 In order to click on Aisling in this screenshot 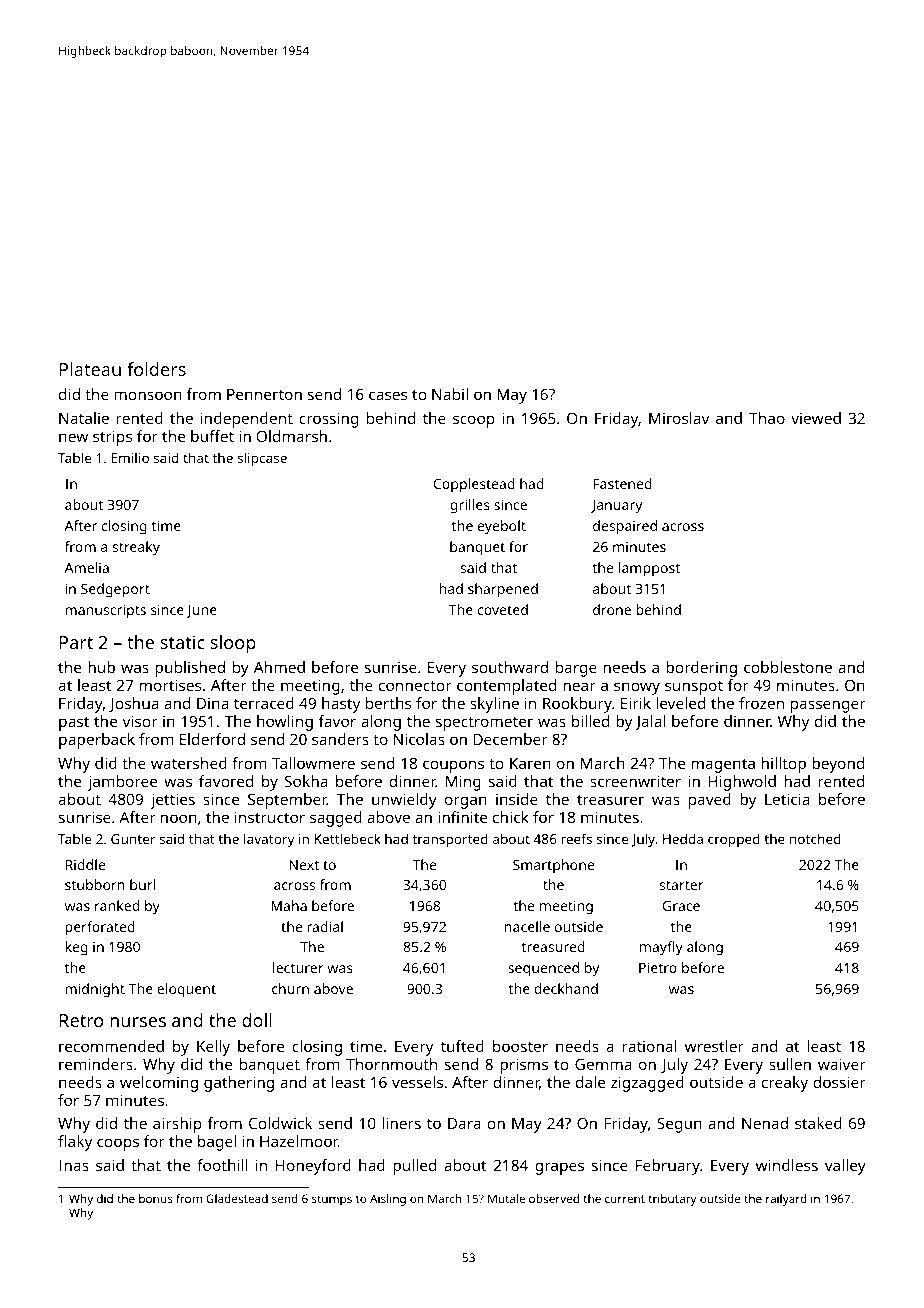, I will do `click(388, 1200)`.
